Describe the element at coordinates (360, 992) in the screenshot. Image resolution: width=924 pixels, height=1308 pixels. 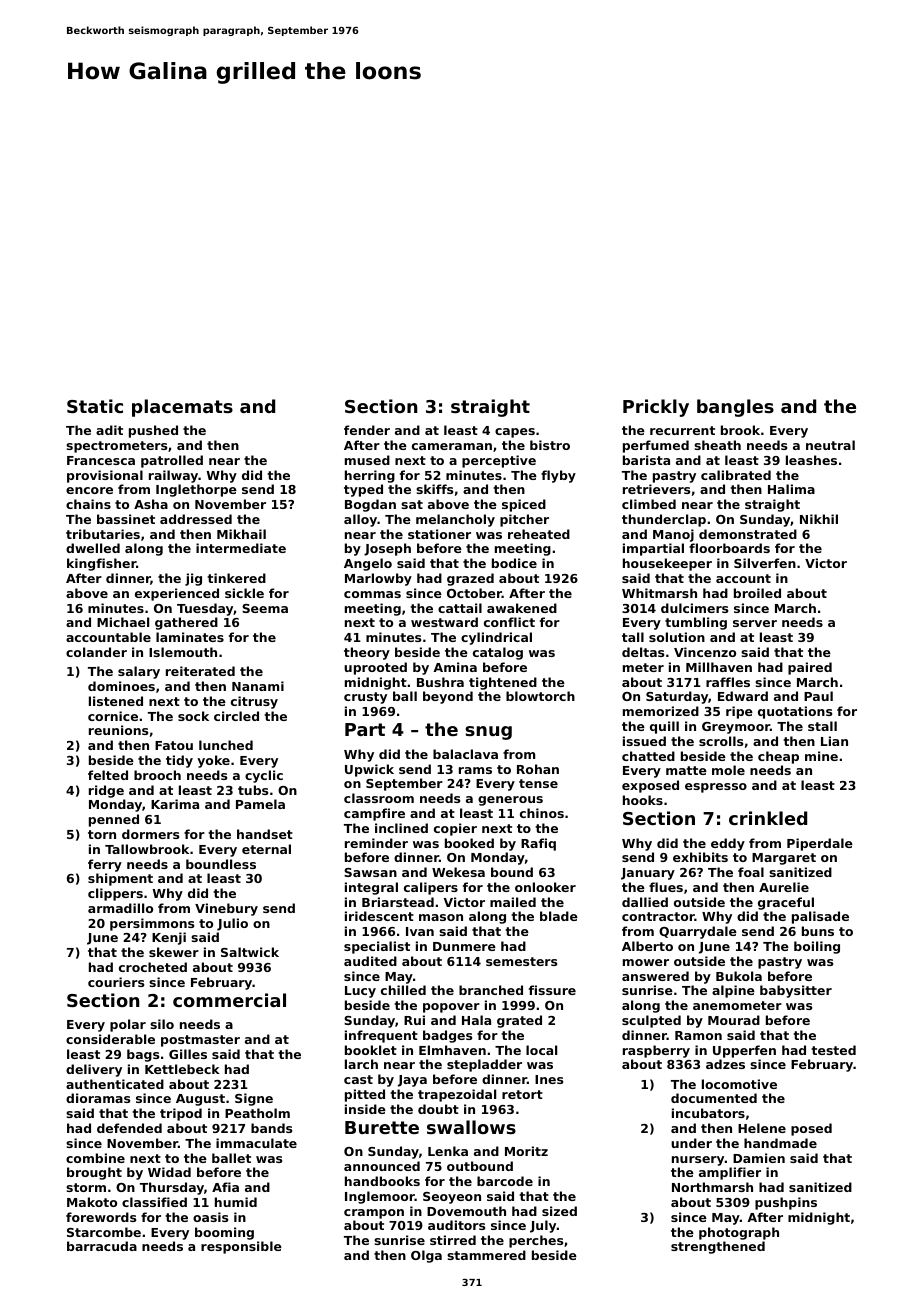
I see `Lucy` at that location.
